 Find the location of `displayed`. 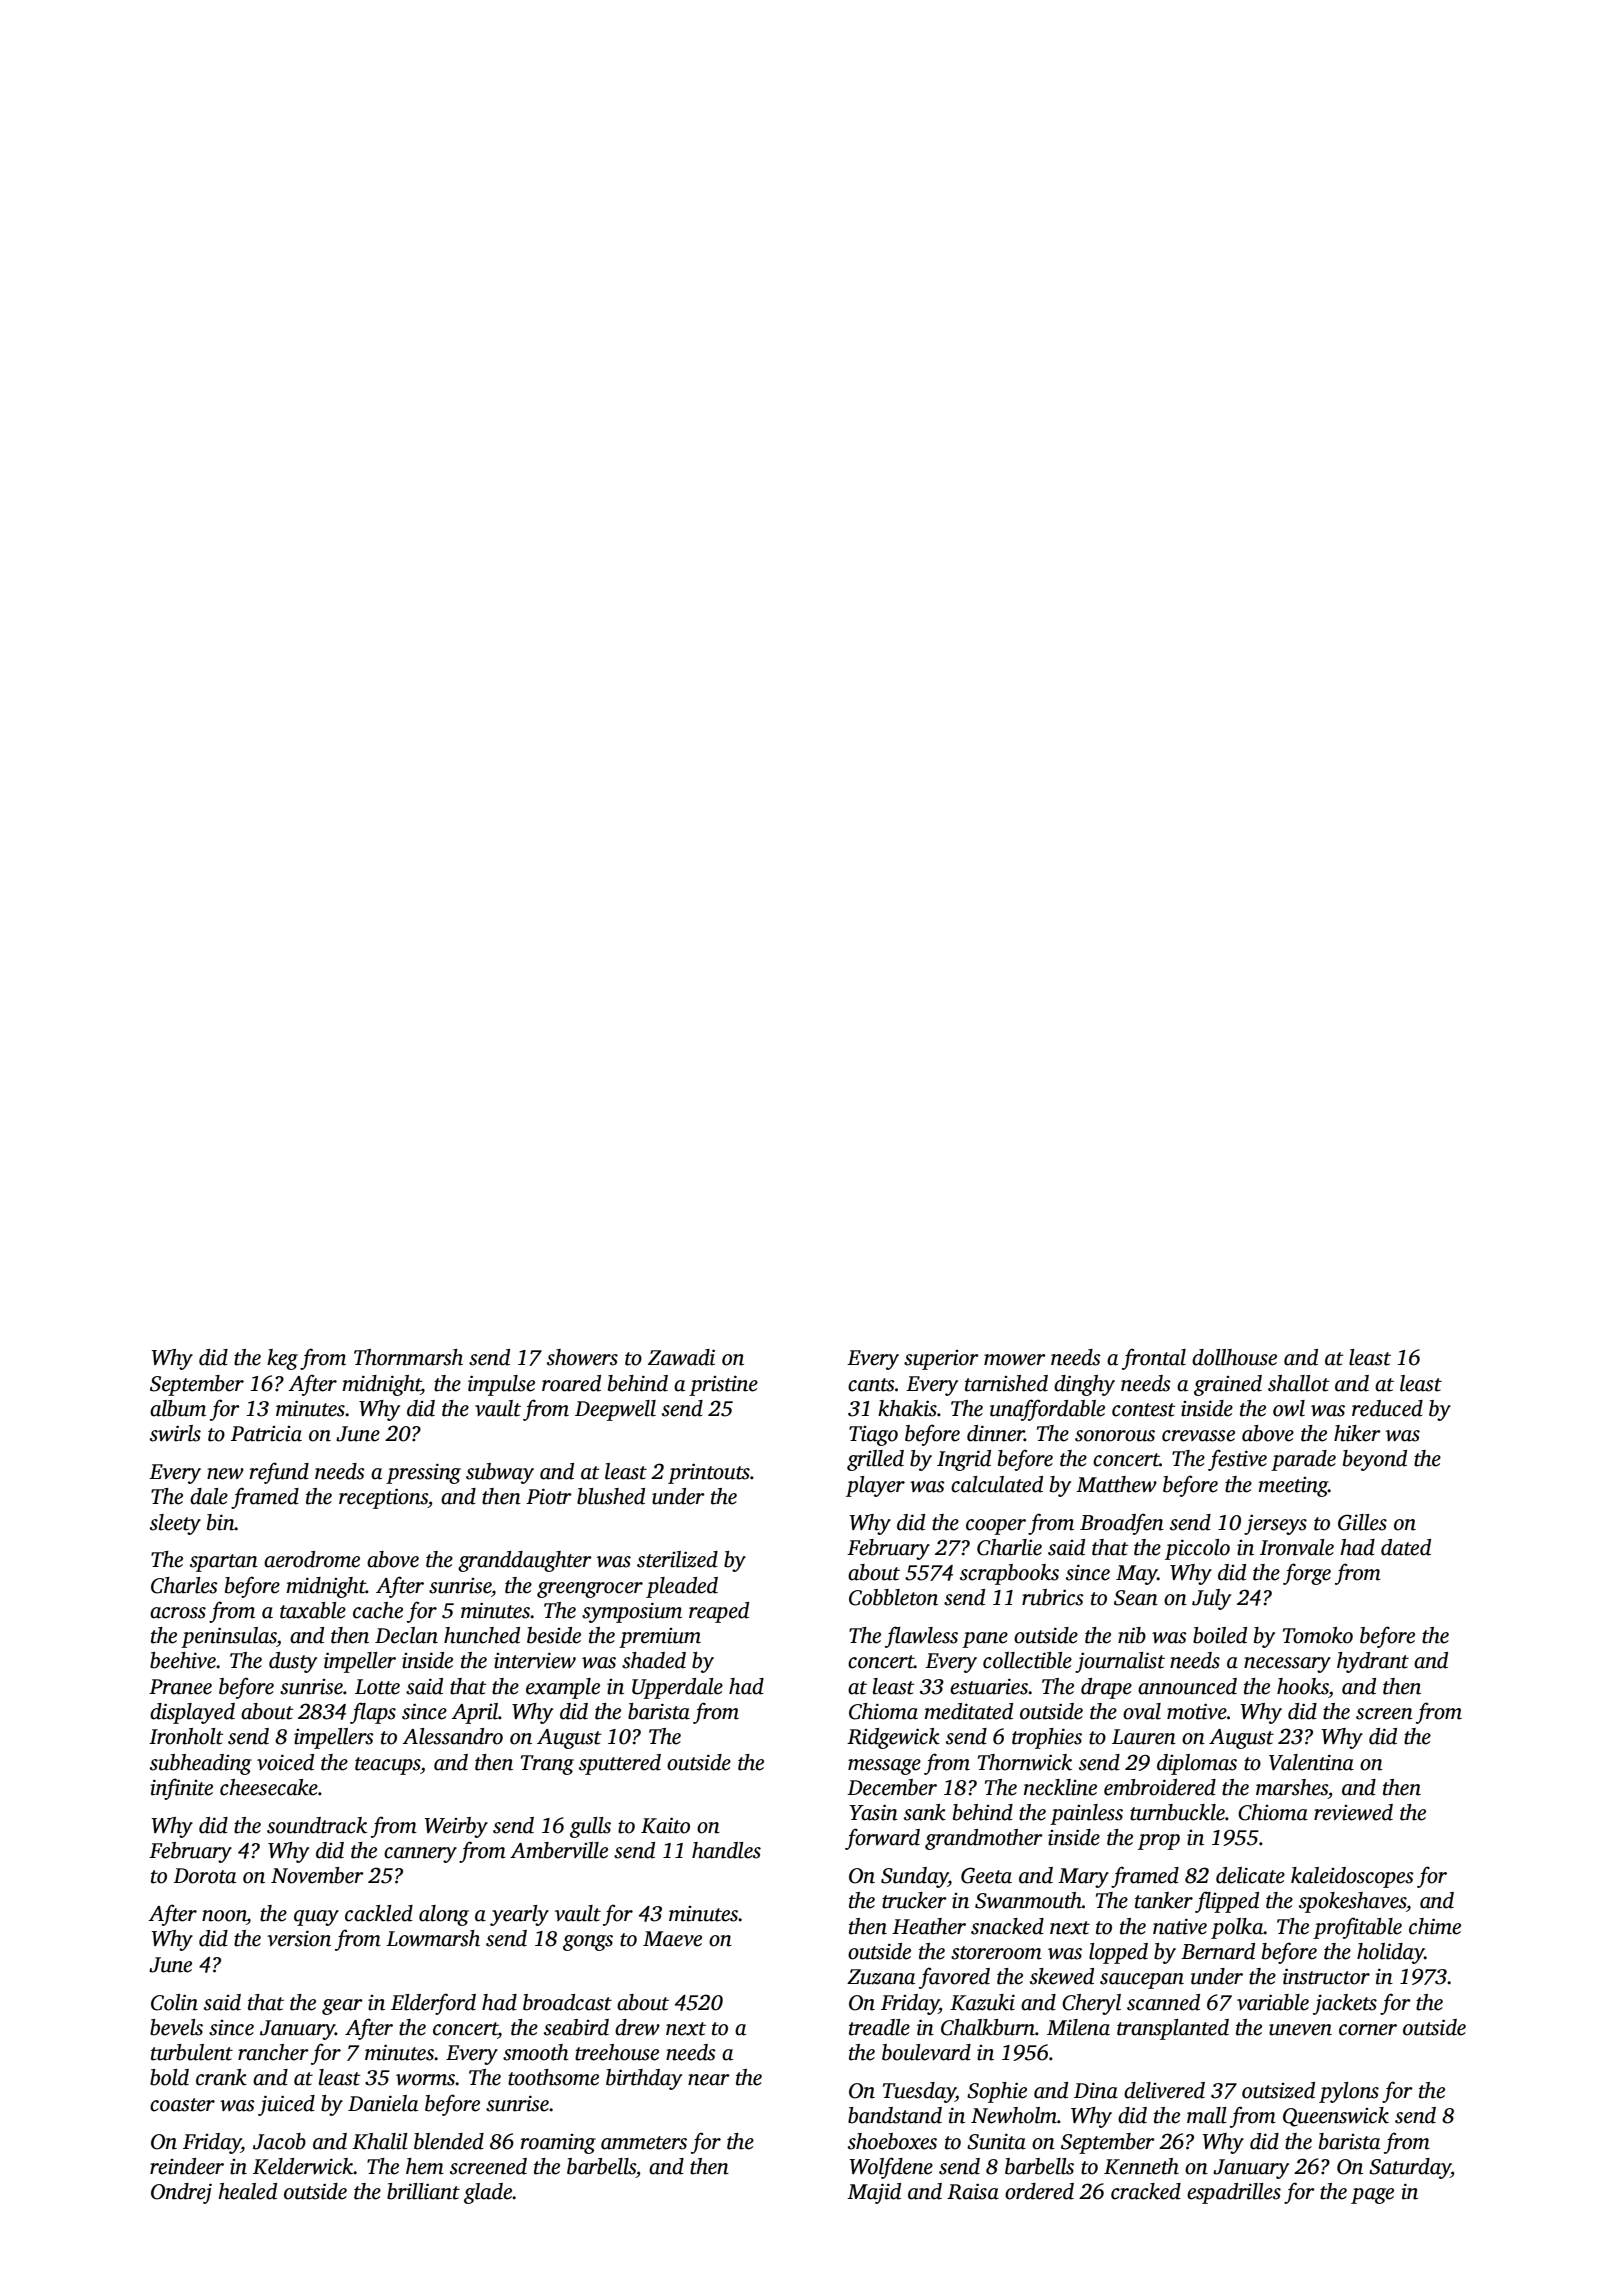

displayed is located at coordinates (192, 1713).
